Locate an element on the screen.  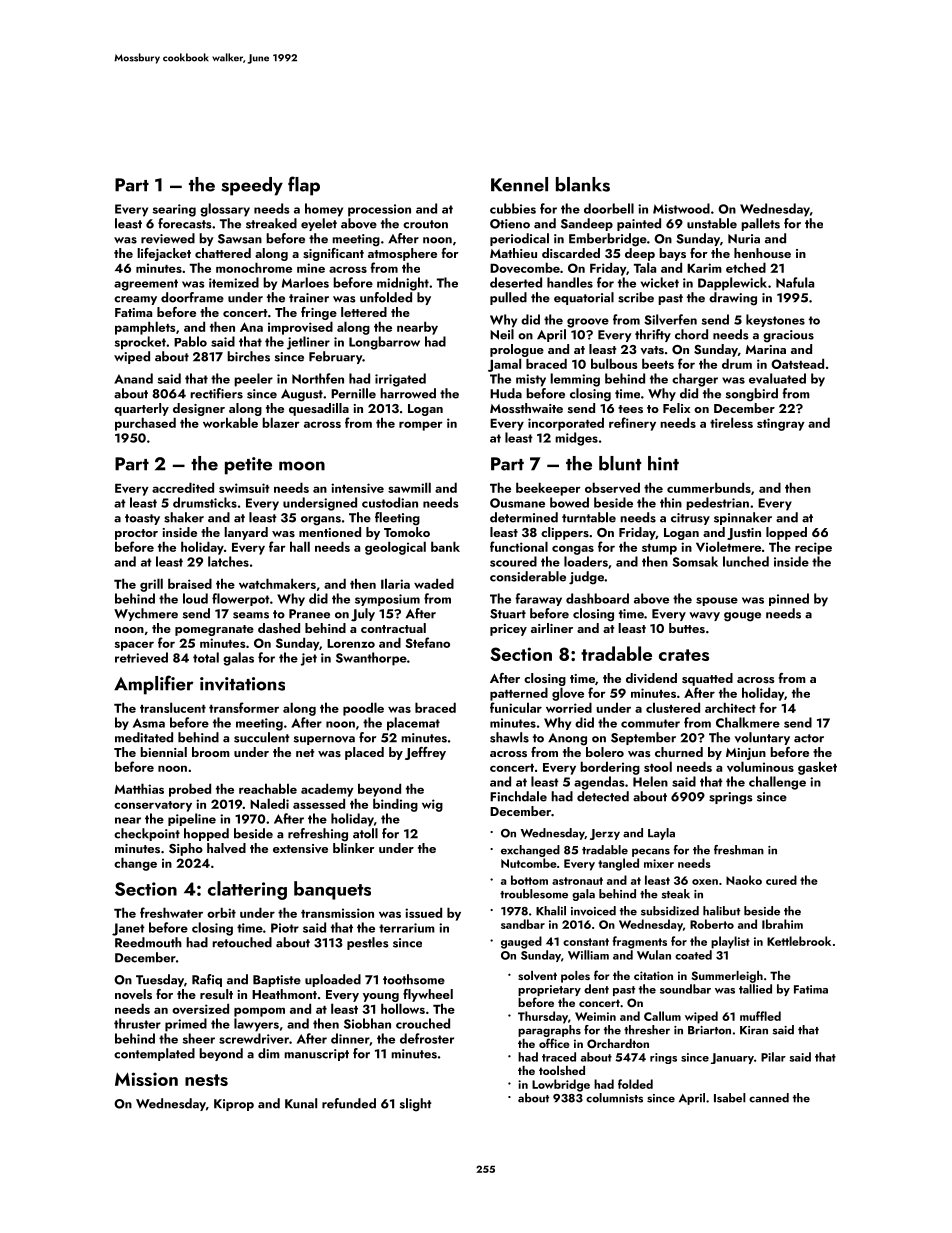
Pernille is located at coordinates (353, 393).
